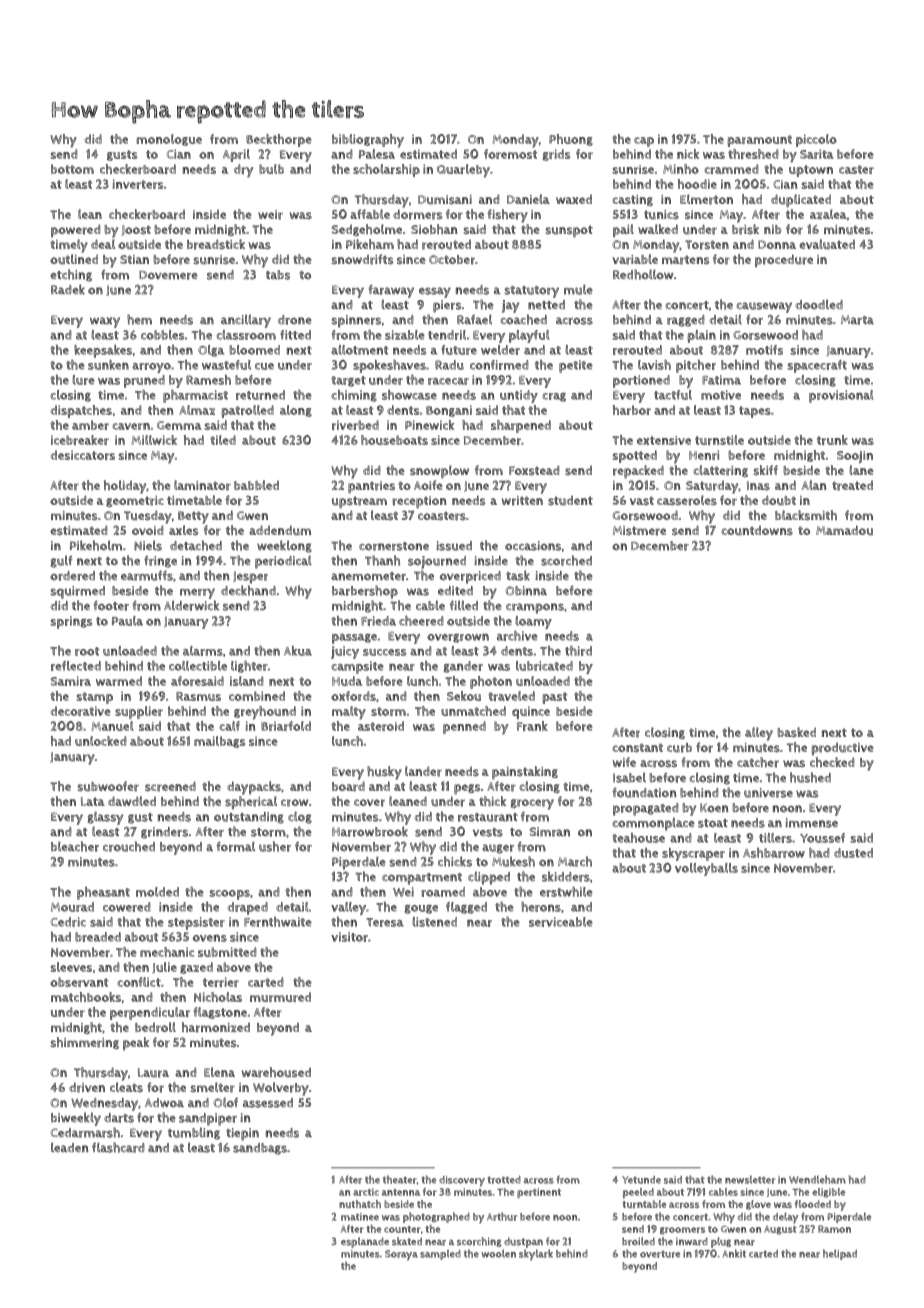 This screenshot has width=924, height=1308. I want to click on Julie, so click(164, 968).
